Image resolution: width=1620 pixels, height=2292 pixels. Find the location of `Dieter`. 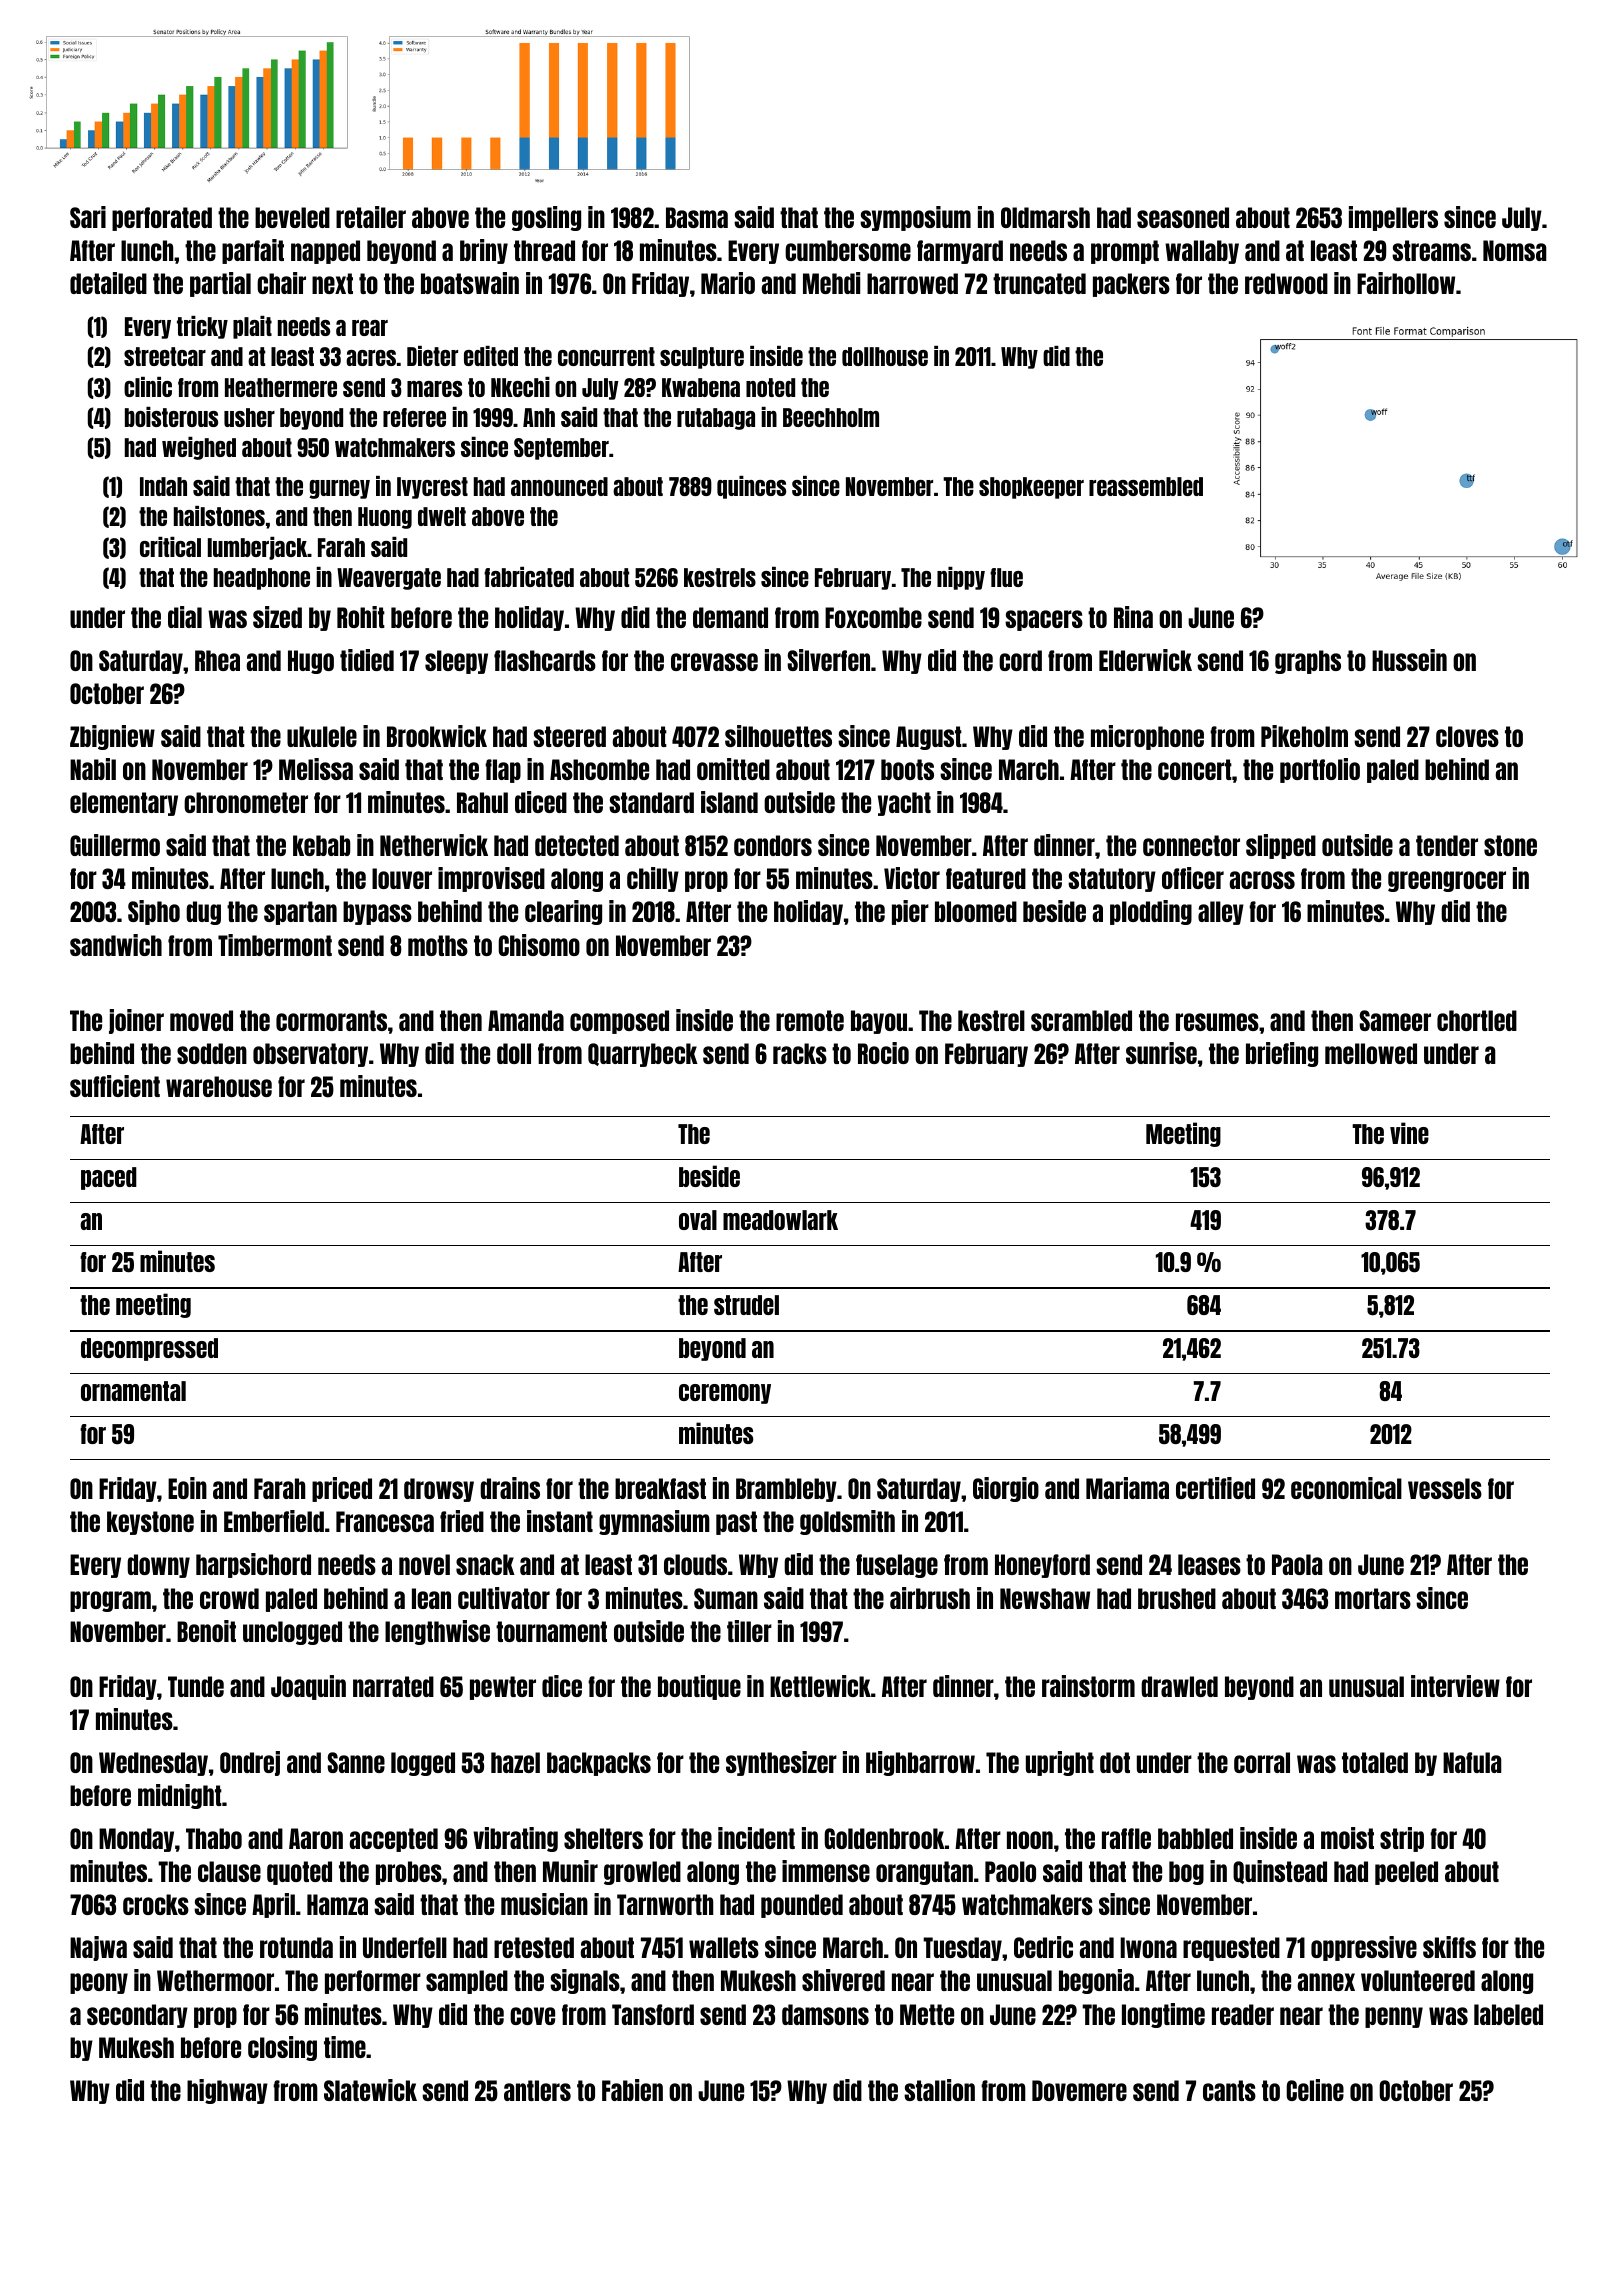

Dieter is located at coordinates (432, 356).
